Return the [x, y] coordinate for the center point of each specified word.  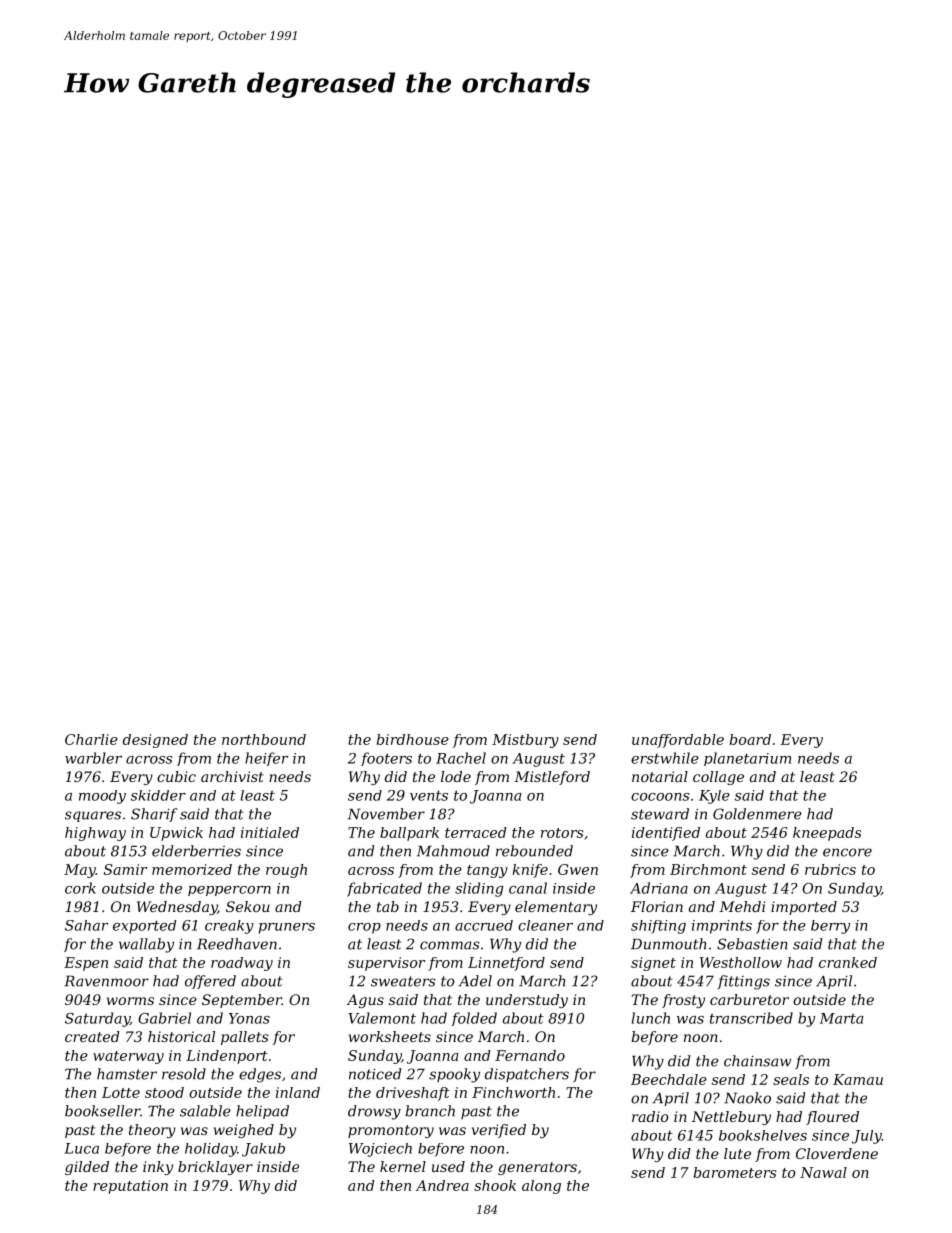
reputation [130, 1187]
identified [666, 834]
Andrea [442, 1185]
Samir [125, 869]
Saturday [97, 1019]
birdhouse [413, 739]
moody [102, 797]
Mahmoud [453, 851]
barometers [735, 1172]
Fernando [530, 1055]
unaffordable [678, 741]
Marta [842, 1018]
